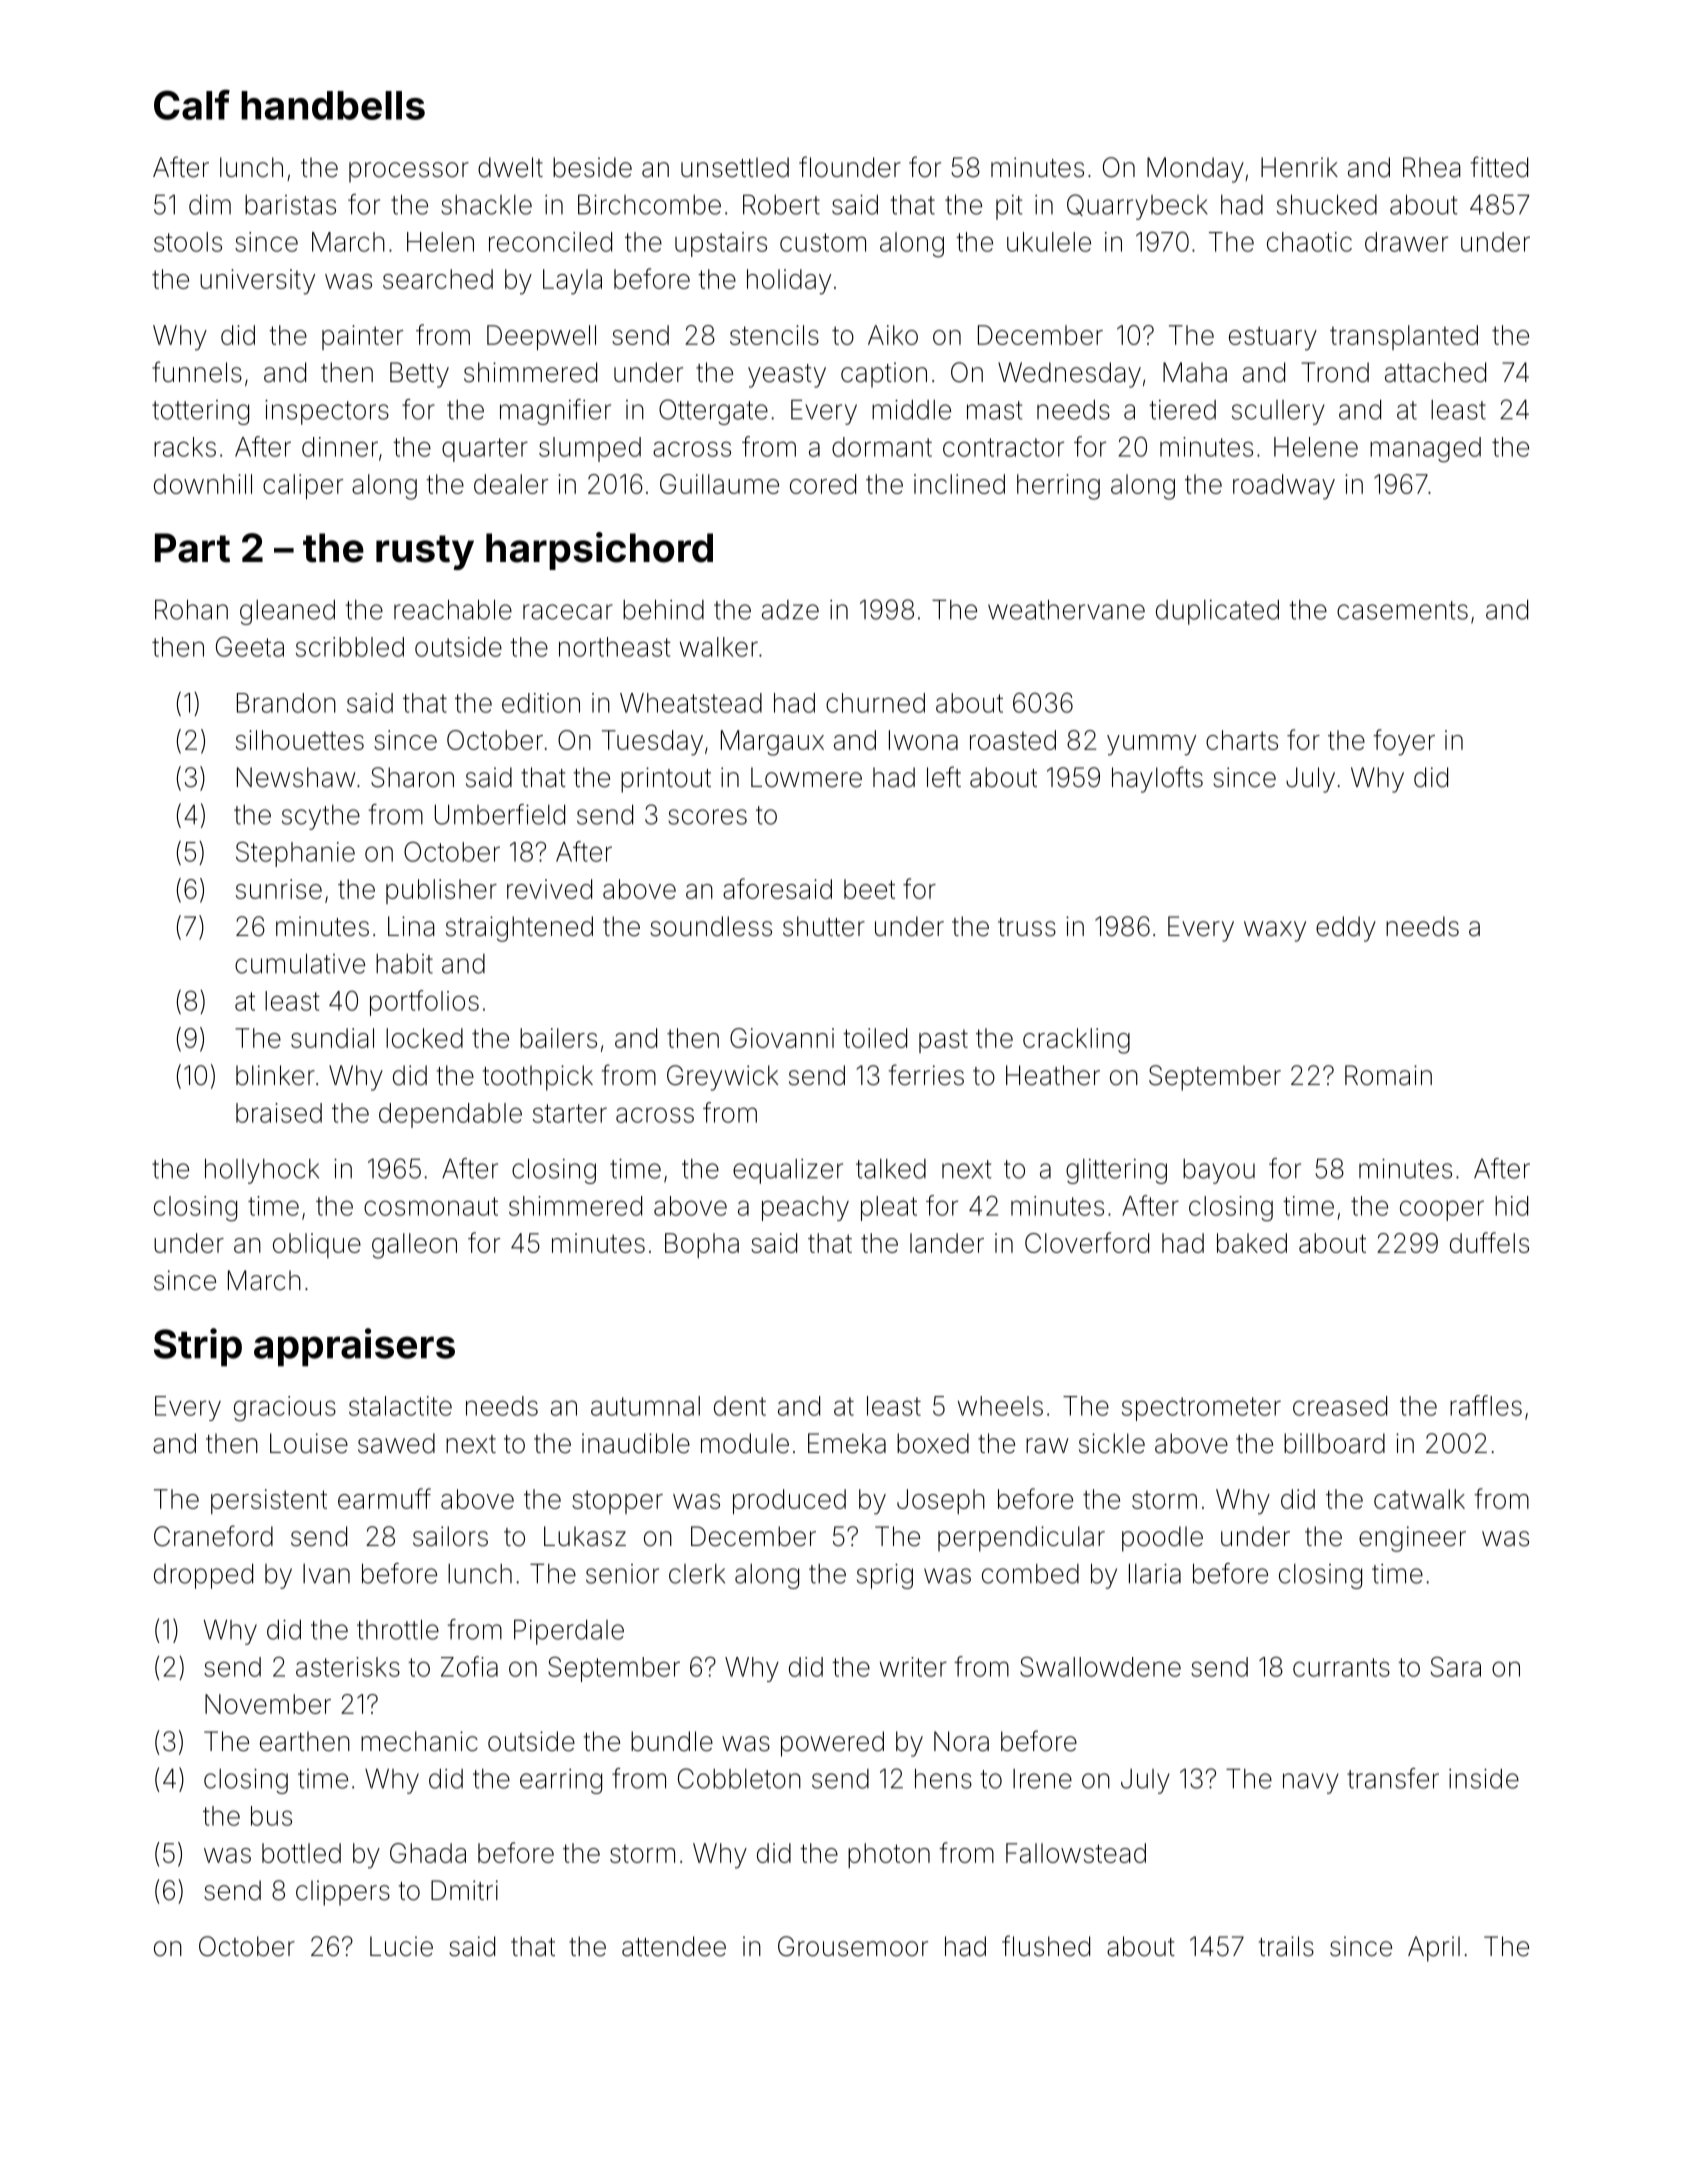  I want to click on duffels, so click(1489, 1242).
